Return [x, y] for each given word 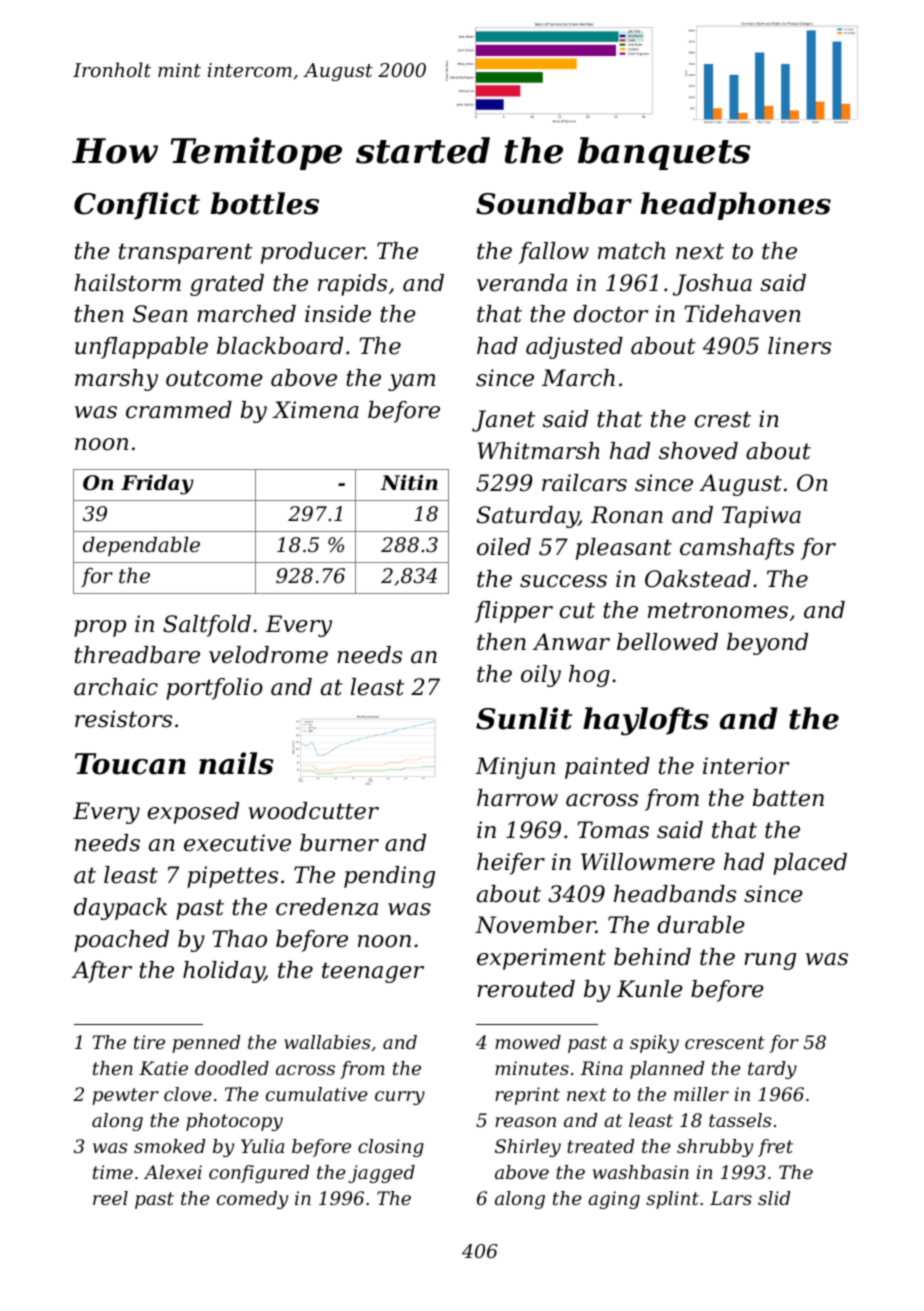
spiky [654, 1044]
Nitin [409, 483]
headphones [736, 206]
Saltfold [207, 626]
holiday [223, 972]
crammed [179, 410]
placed [810, 864]
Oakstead [698, 579]
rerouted [526, 989]
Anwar [571, 642]
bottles [265, 203]
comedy [252, 1200]
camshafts [737, 549]
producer [313, 253]
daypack [120, 909]
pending [389, 877]
